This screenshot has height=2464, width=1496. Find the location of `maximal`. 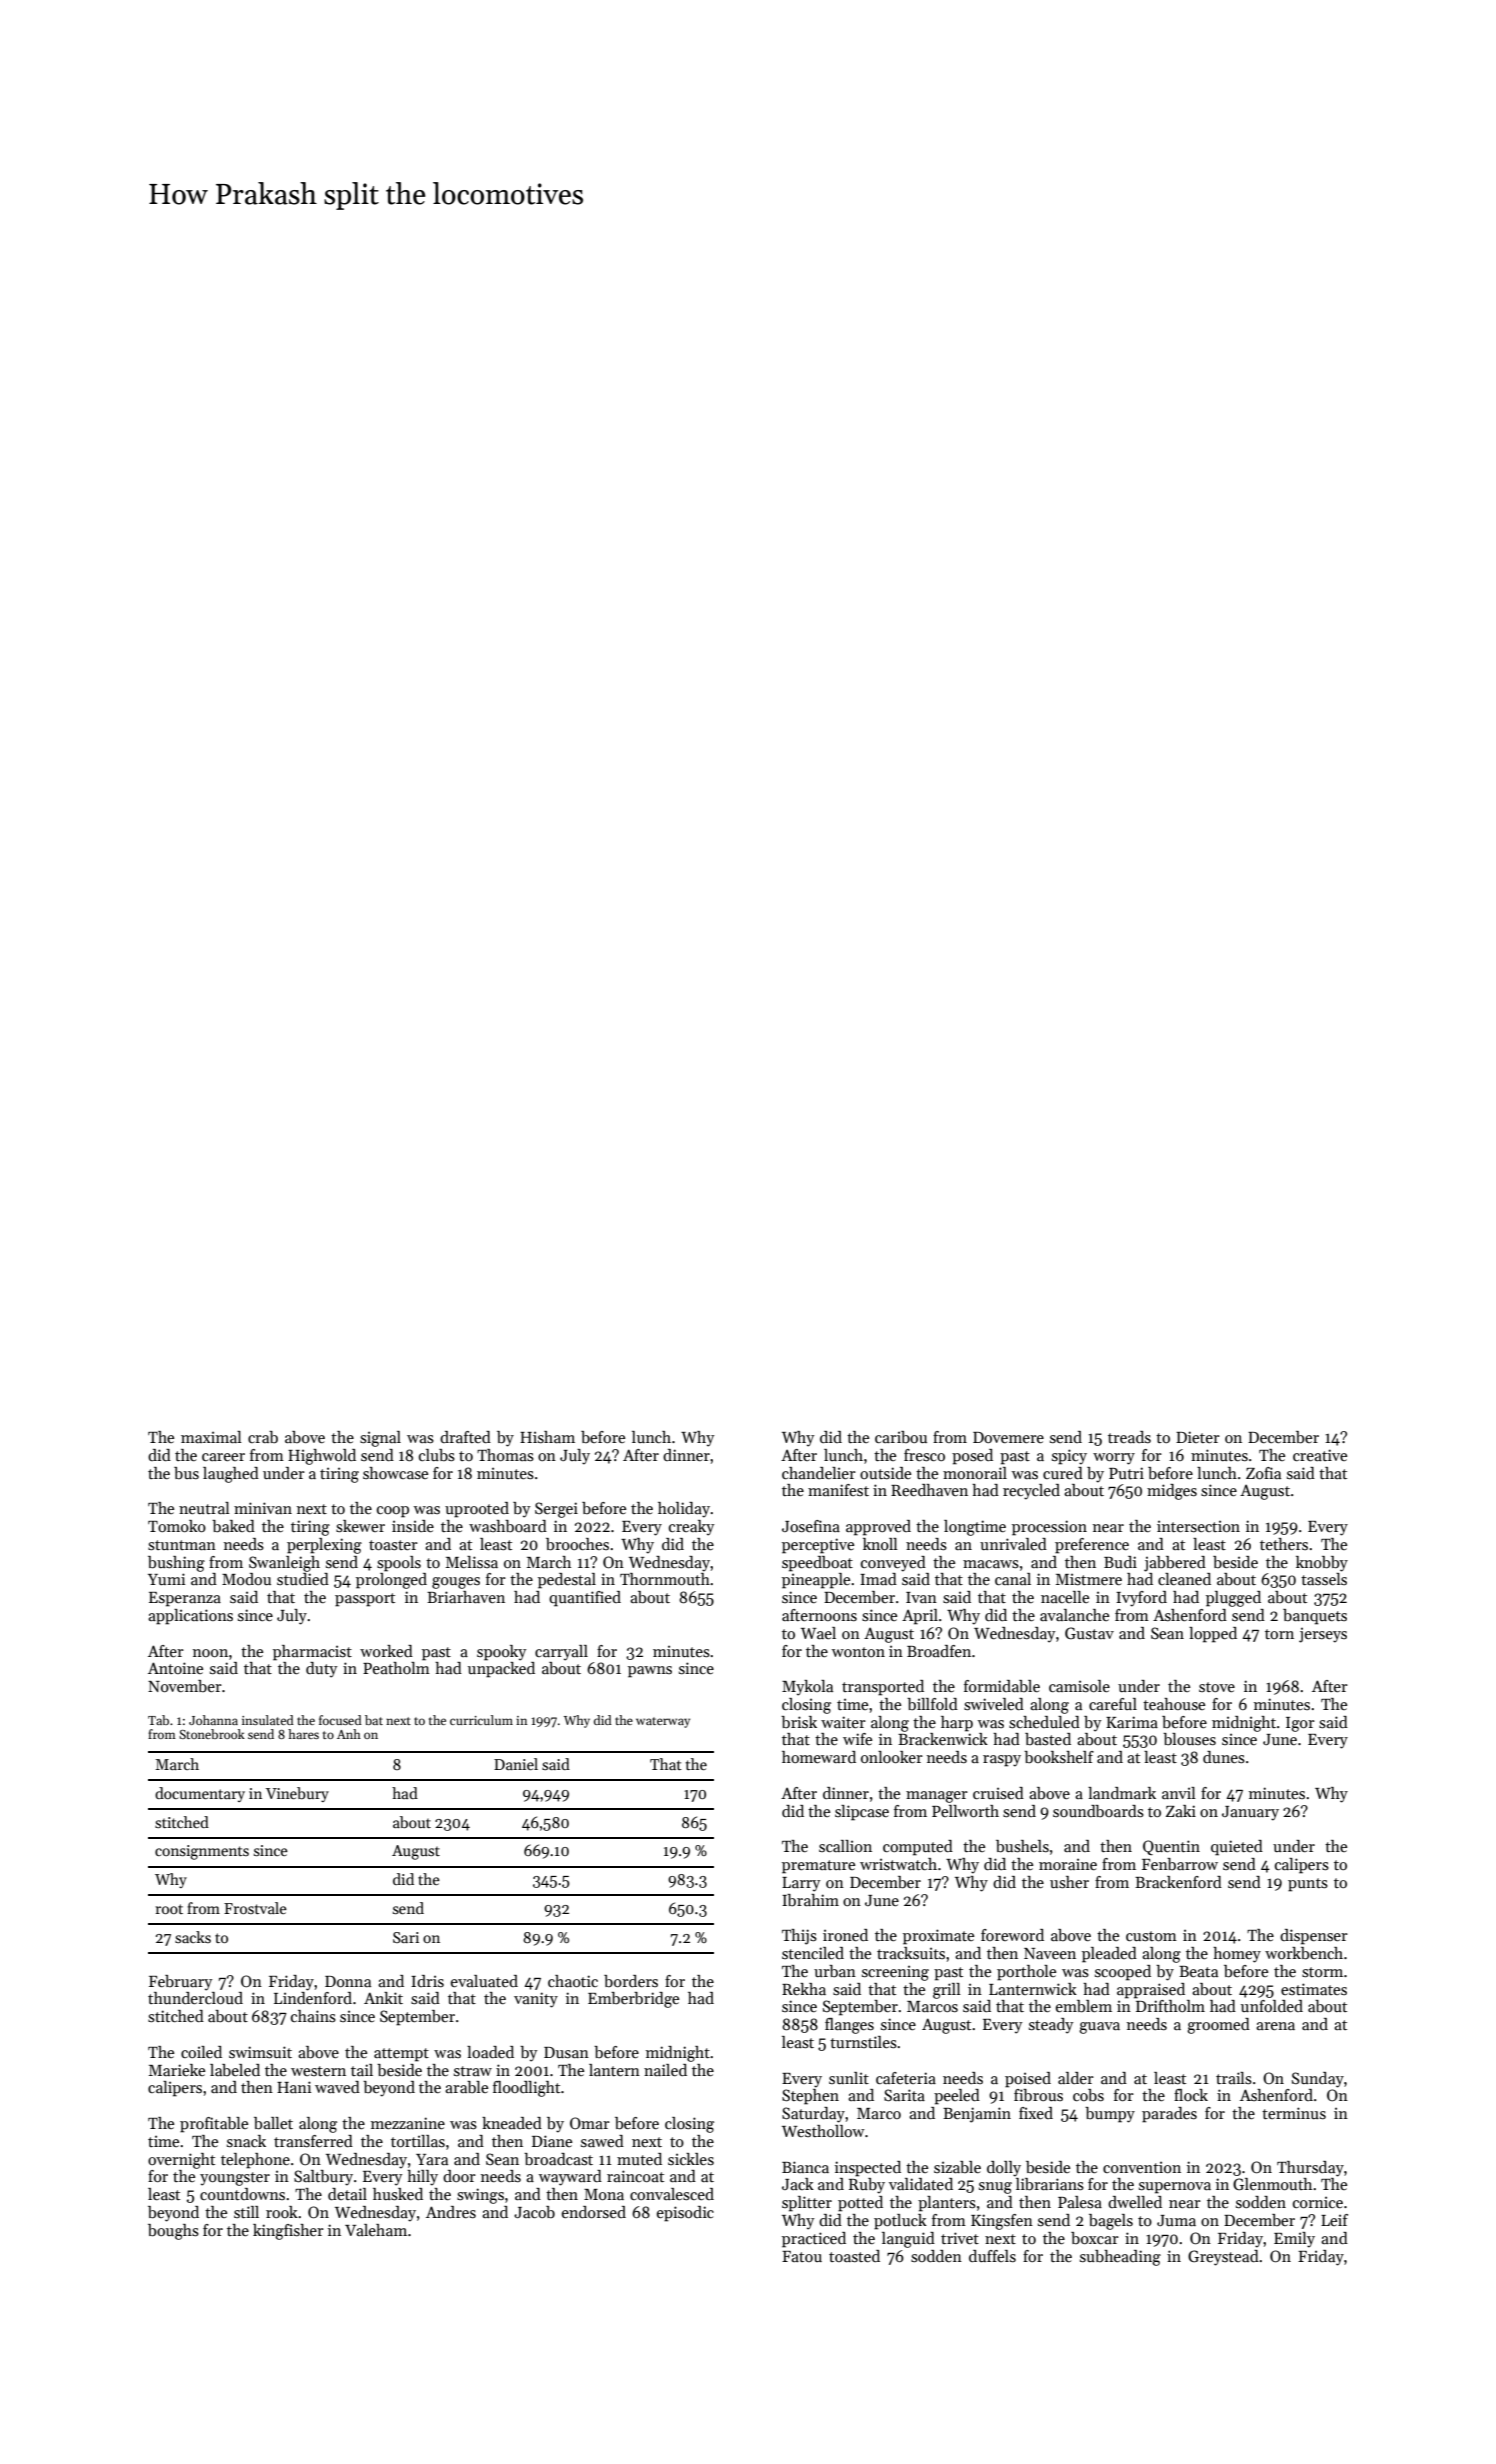

maximal is located at coordinates (211, 1437).
